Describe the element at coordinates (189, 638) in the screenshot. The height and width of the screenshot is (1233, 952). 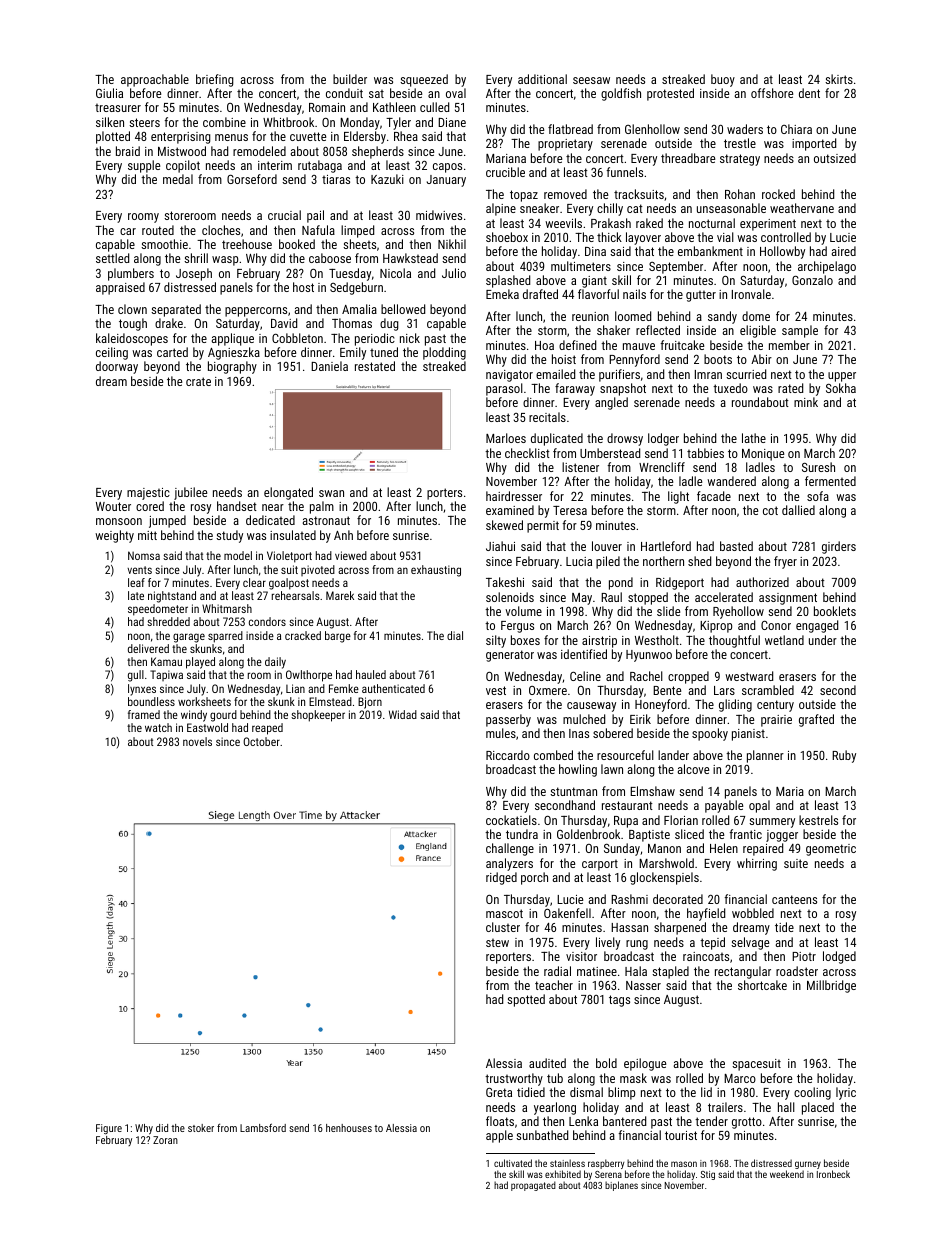
I see `garage` at that location.
